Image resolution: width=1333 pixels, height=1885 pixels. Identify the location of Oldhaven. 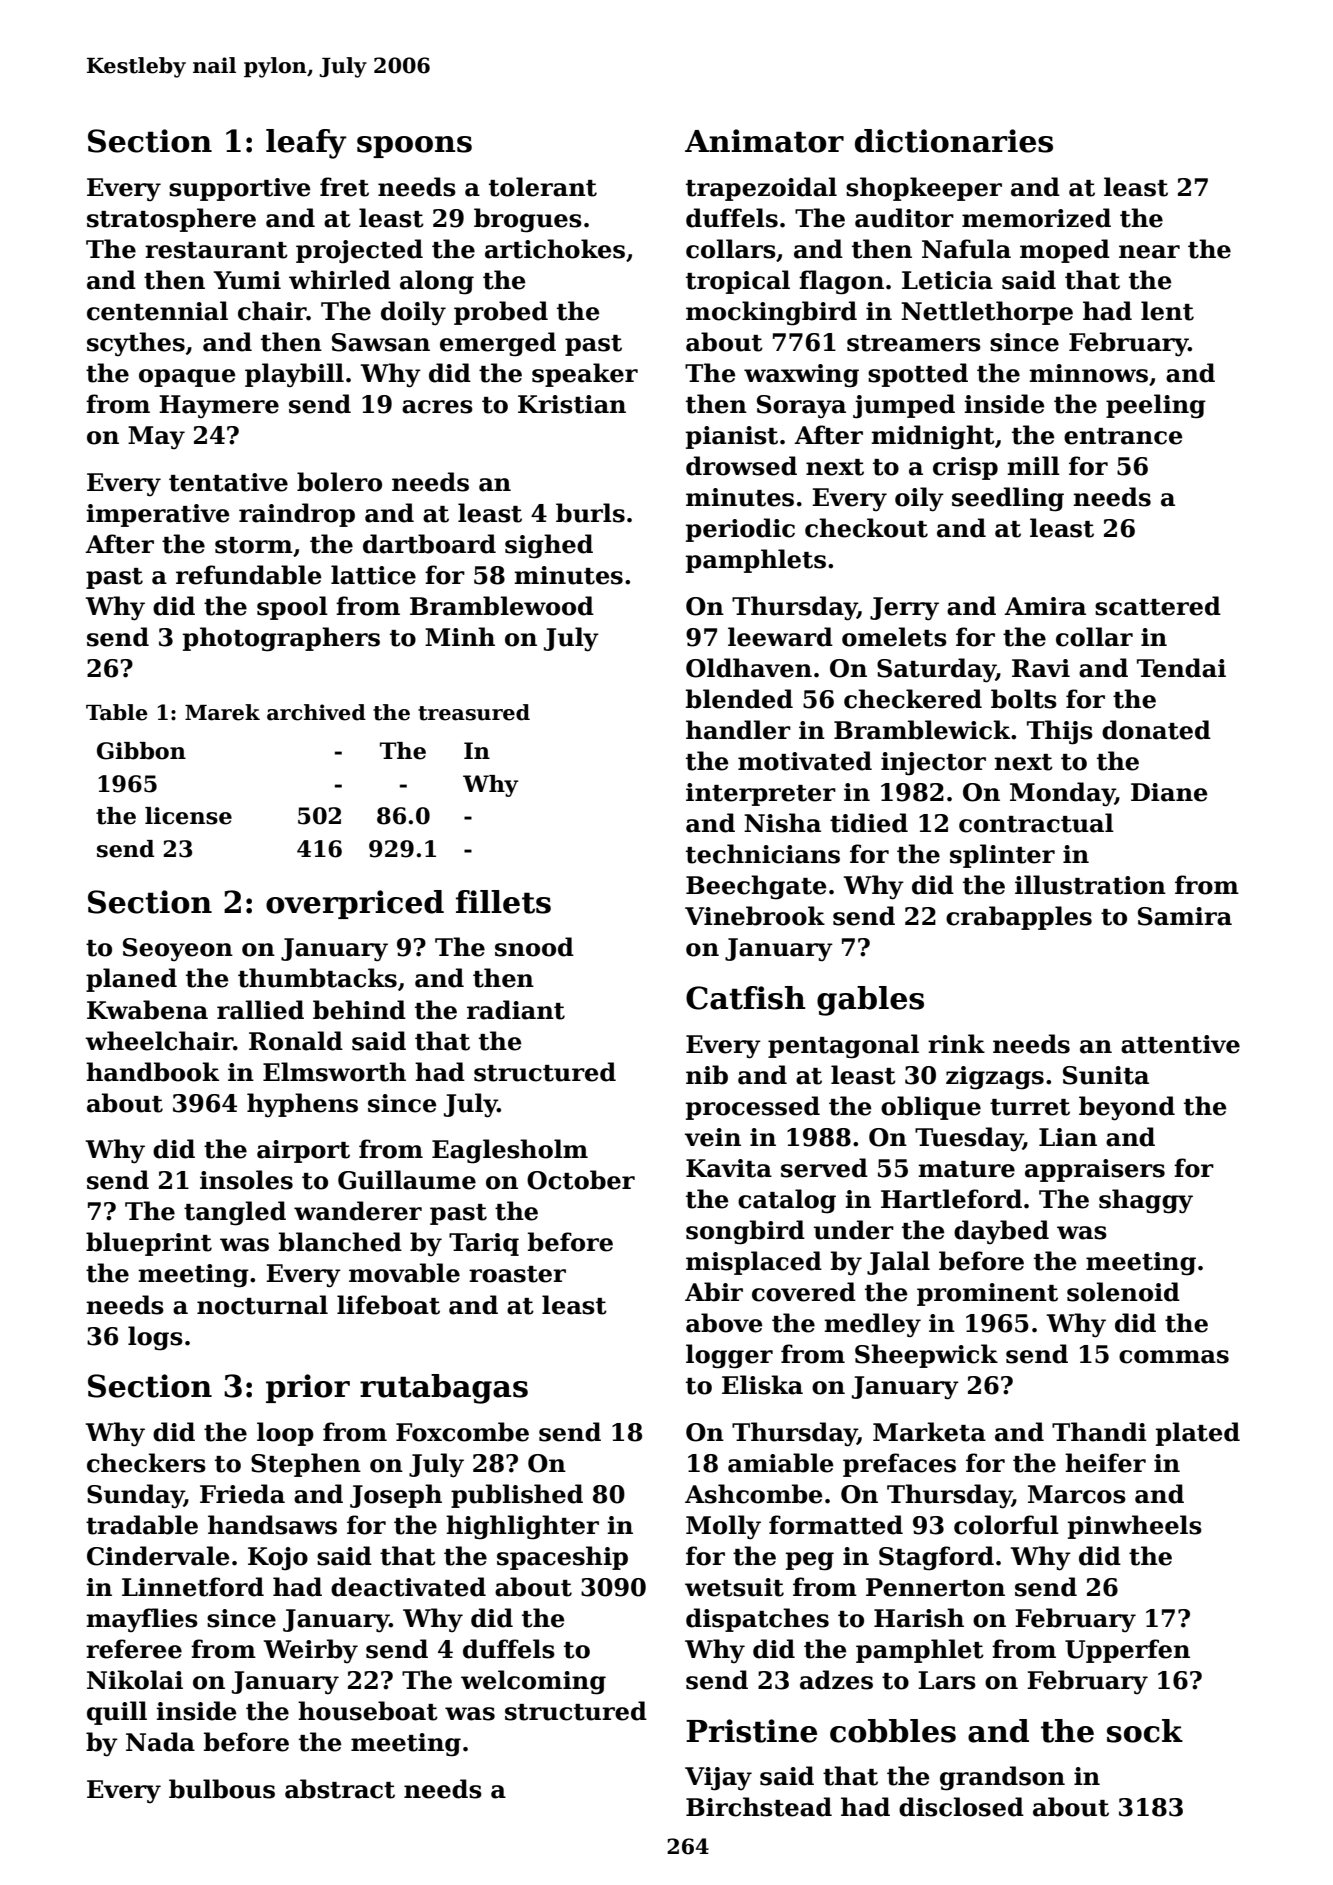
(749, 668).
